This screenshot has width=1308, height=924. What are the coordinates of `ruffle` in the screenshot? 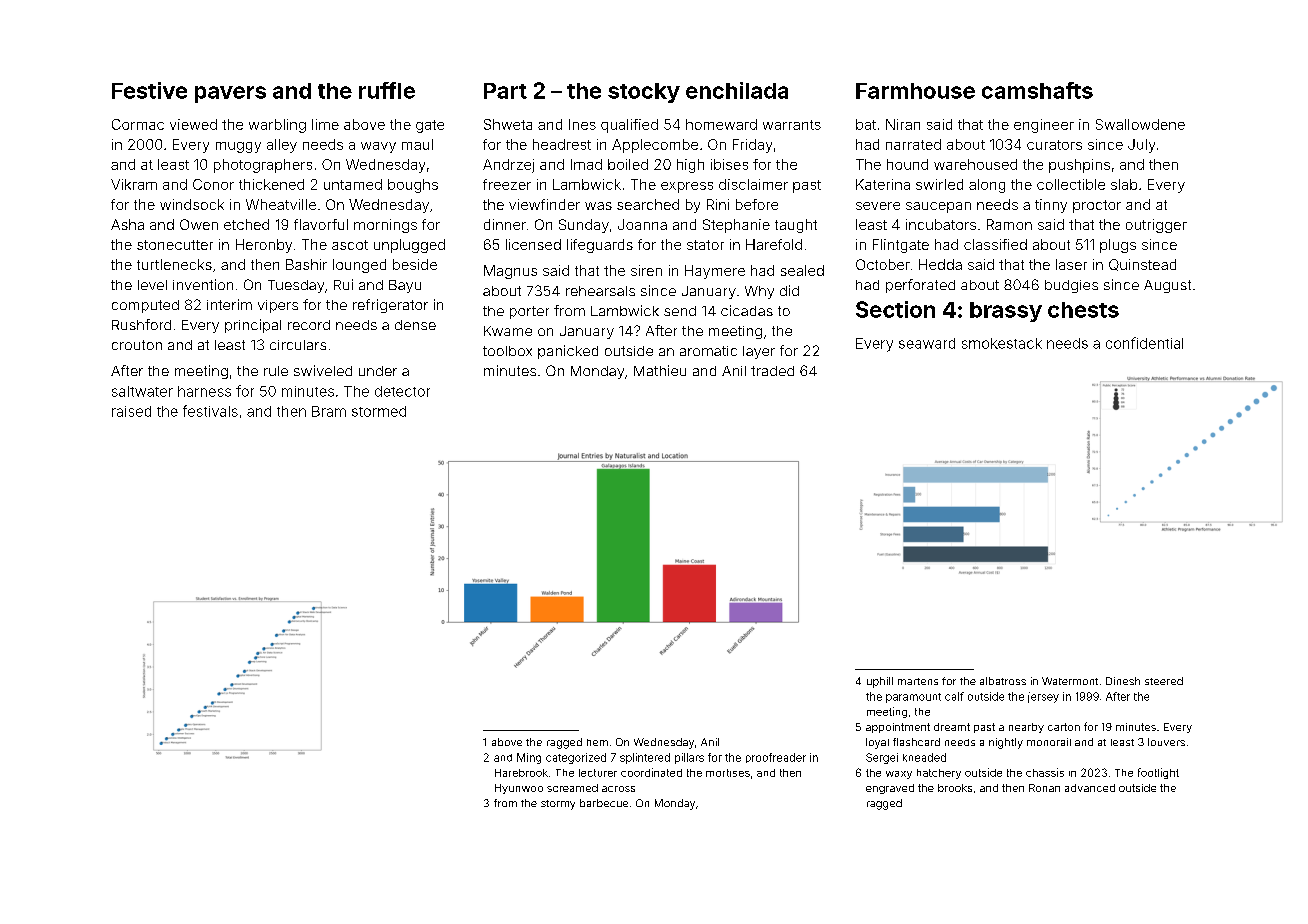 It's located at (387, 90).
